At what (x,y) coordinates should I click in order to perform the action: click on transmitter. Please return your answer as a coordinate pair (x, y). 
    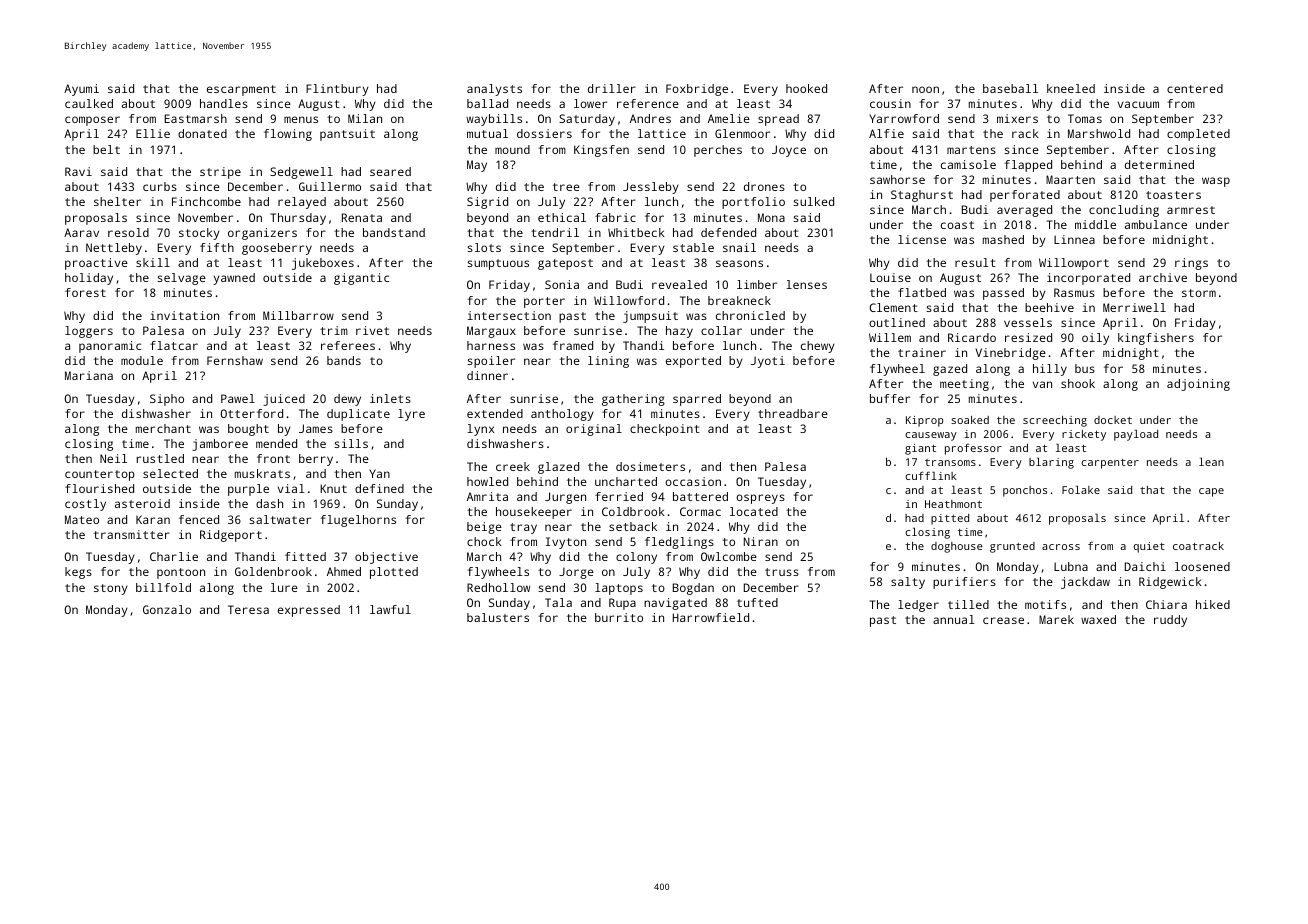
    Looking at the image, I should click on (132, 534).
